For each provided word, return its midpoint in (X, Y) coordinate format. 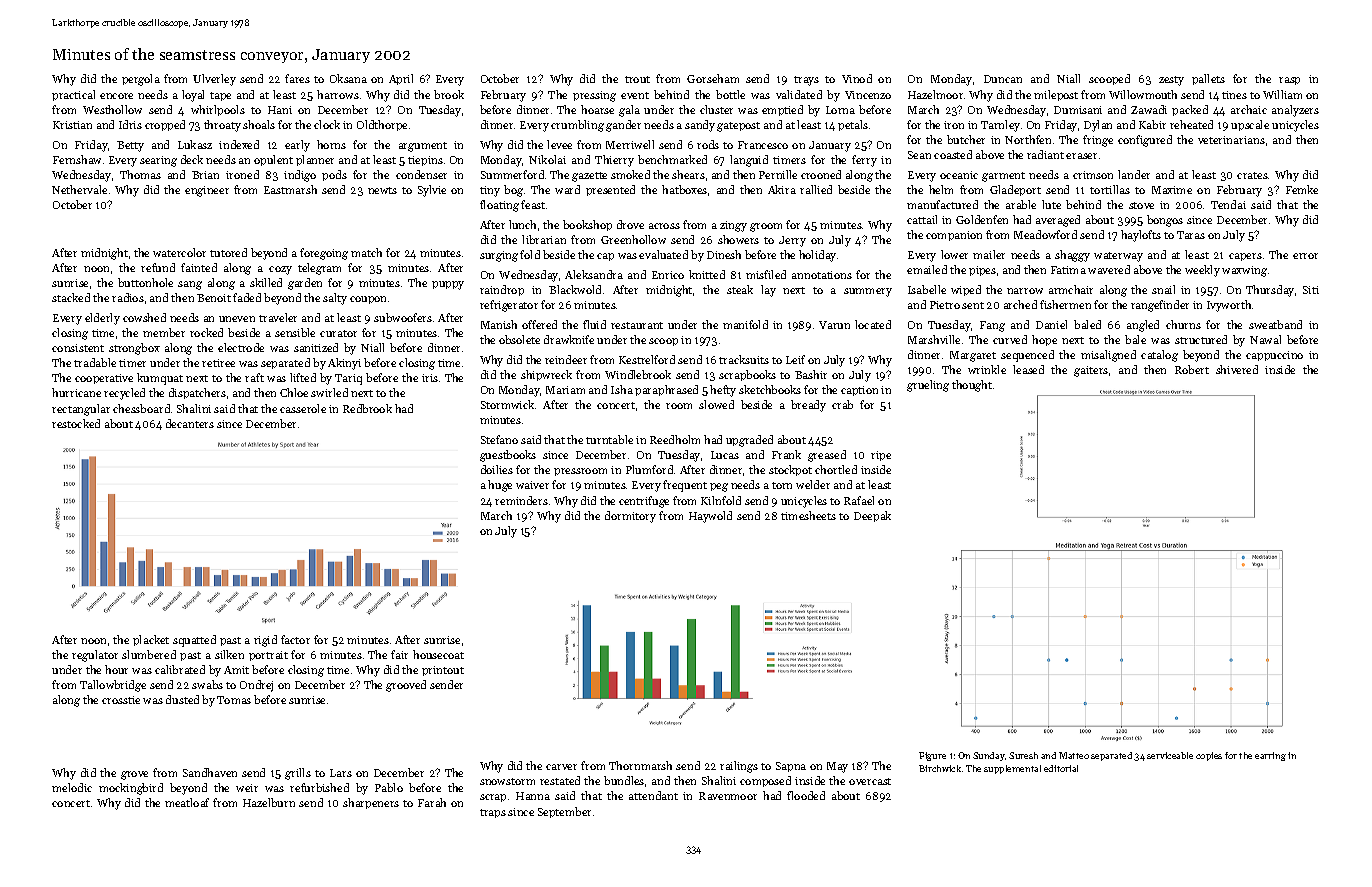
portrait (268, 656)
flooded (806, 795)
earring (1270, 756)
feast (533, 204)
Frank (786, 454)
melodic (72, 787)
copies (1209, 756)
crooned (821, 174)
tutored (228, 252)
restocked (76, 423)
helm (941, 189)
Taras (1191, 235)
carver (561, 767)
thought (972, 386)
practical (73, 95)
